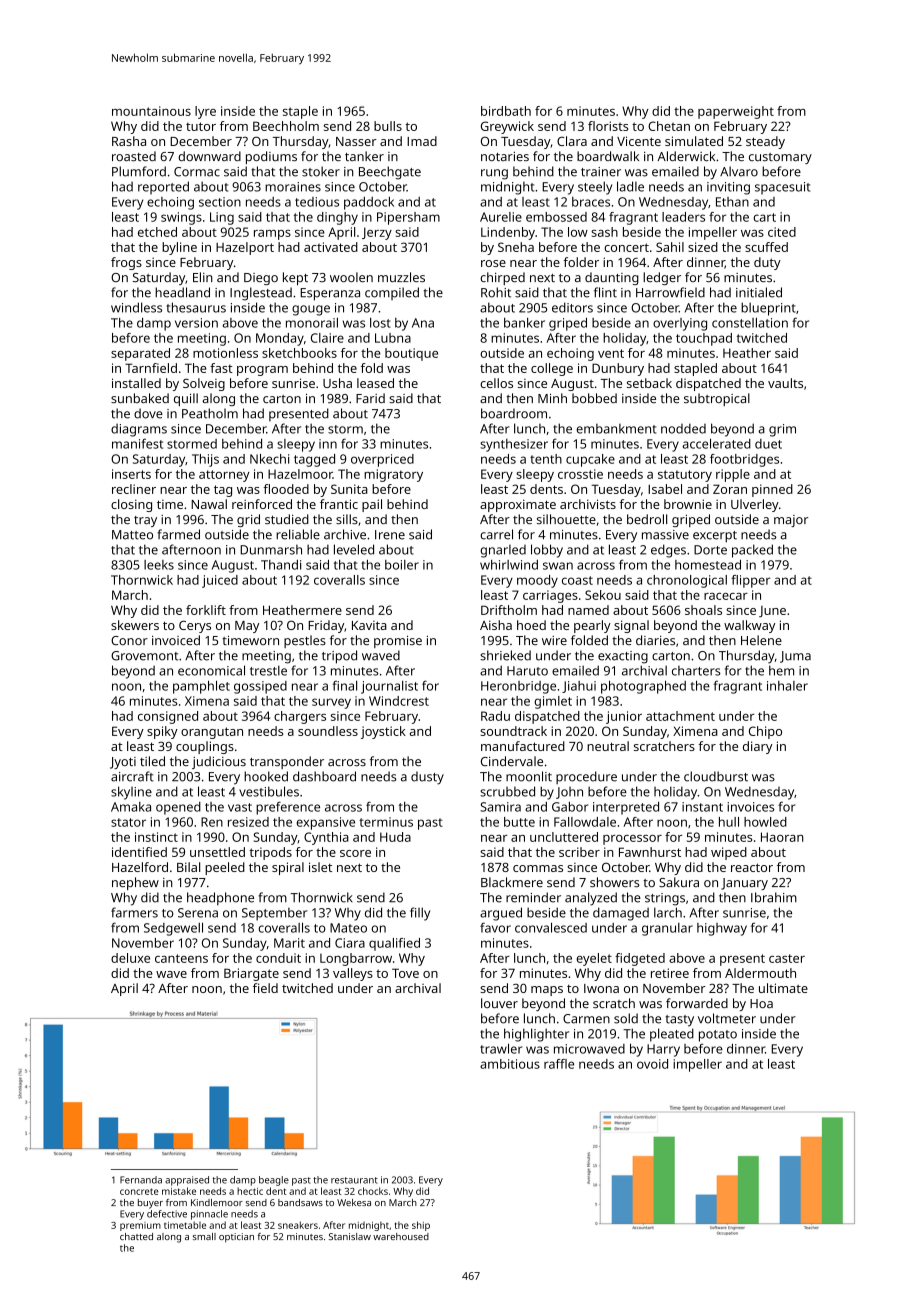 The image size is (924, 1308). Describe the element at coordinates (388, 126) in the screenshot. I see `bulls` at that location.
